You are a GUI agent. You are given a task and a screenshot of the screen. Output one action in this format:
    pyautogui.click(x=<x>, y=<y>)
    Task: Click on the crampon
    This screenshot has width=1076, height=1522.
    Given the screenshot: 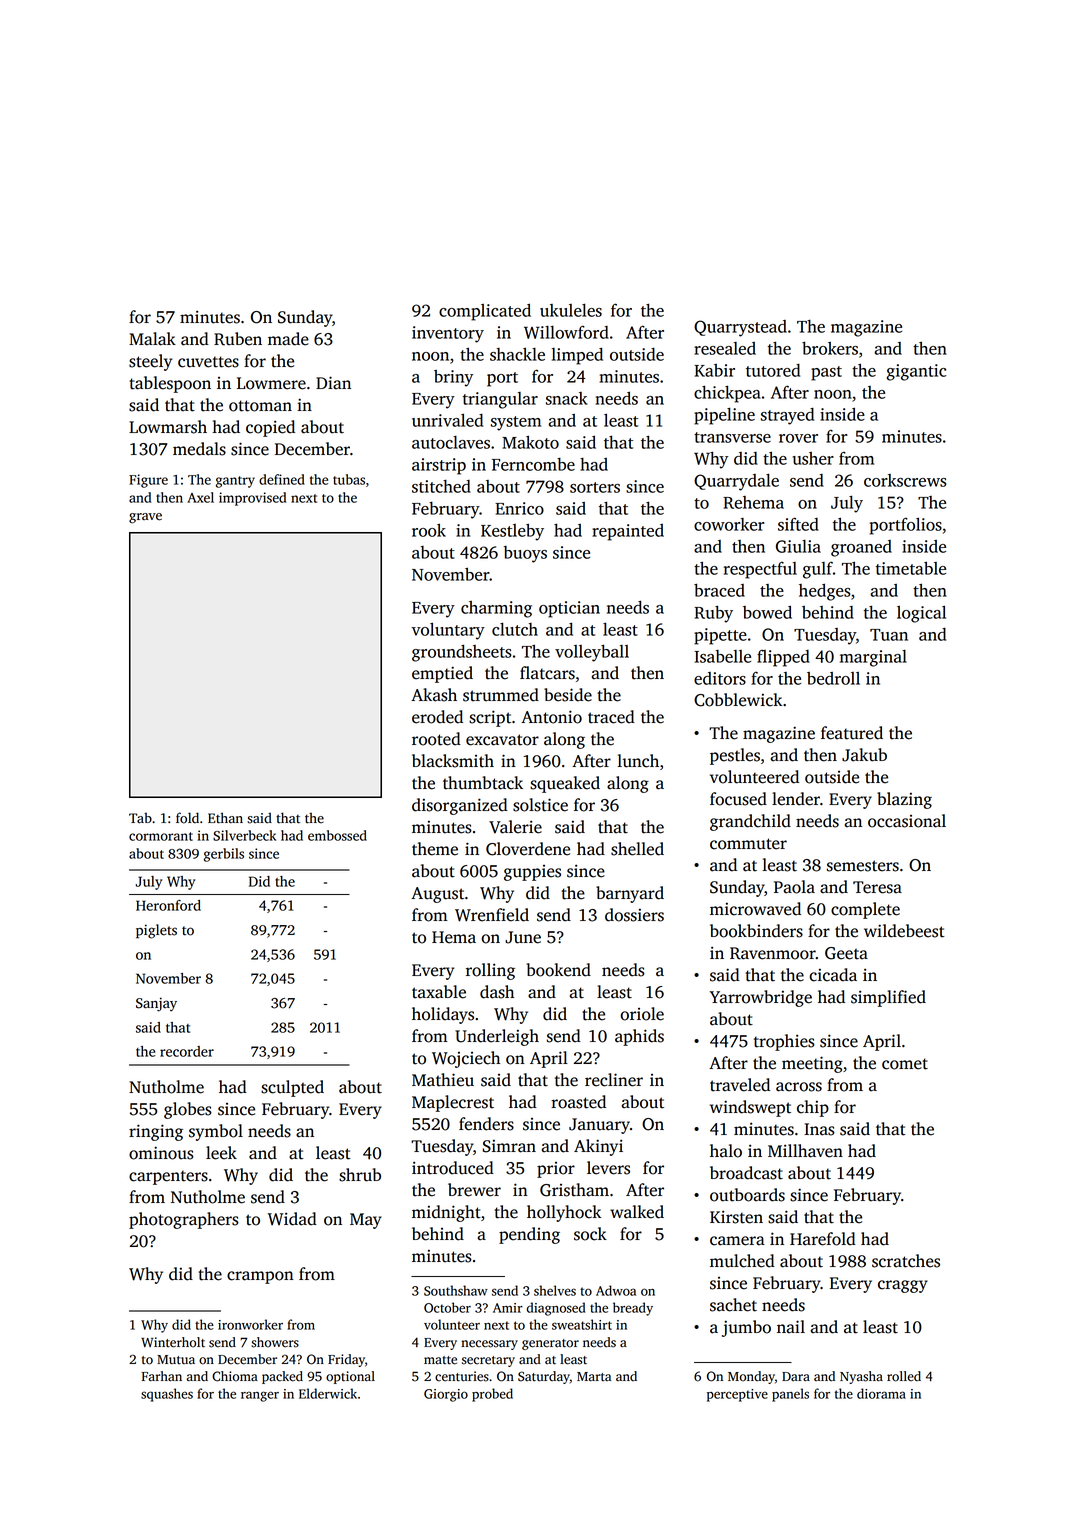 What is the action you would take?
    pyautogui.click(x=260, y=1277)
